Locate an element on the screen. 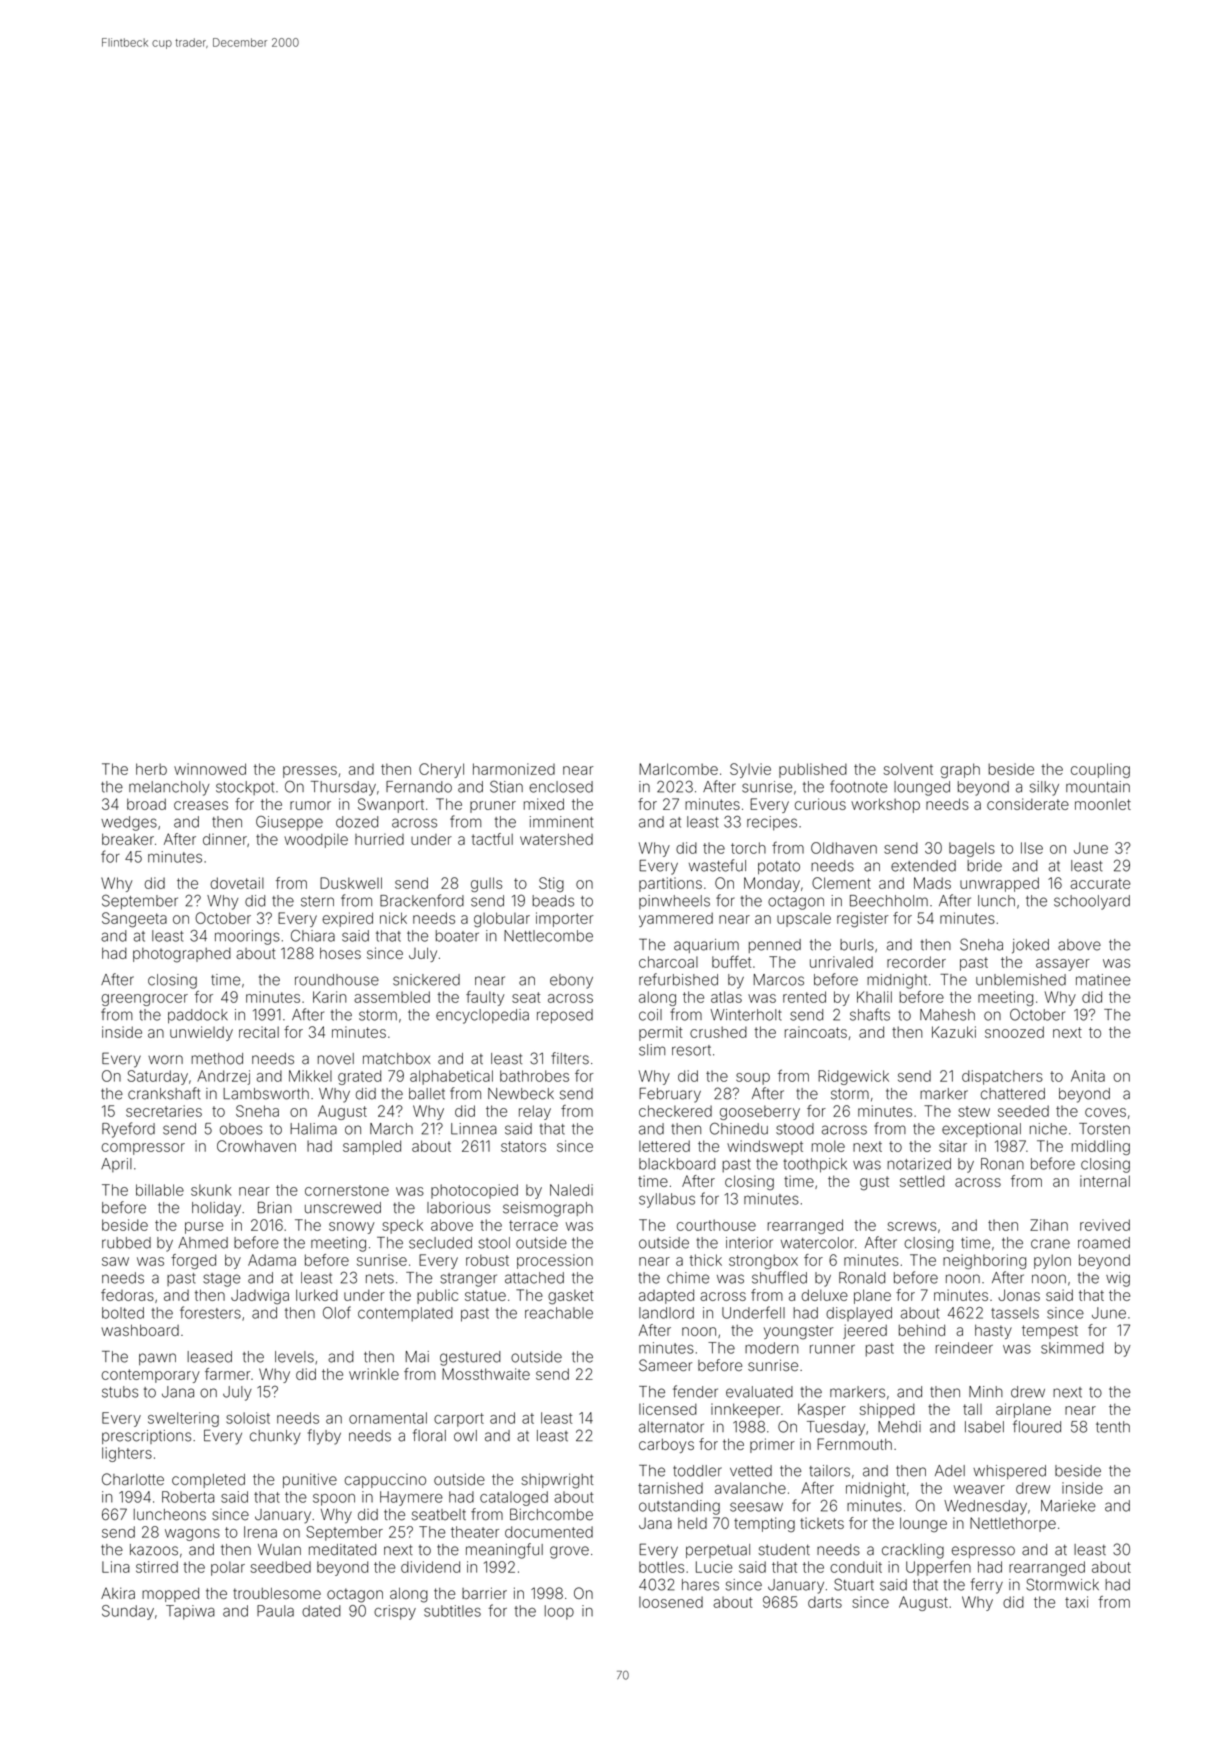 This screenshot has width=1232, height=1742. billable is located at coordinates (160, 1190).
